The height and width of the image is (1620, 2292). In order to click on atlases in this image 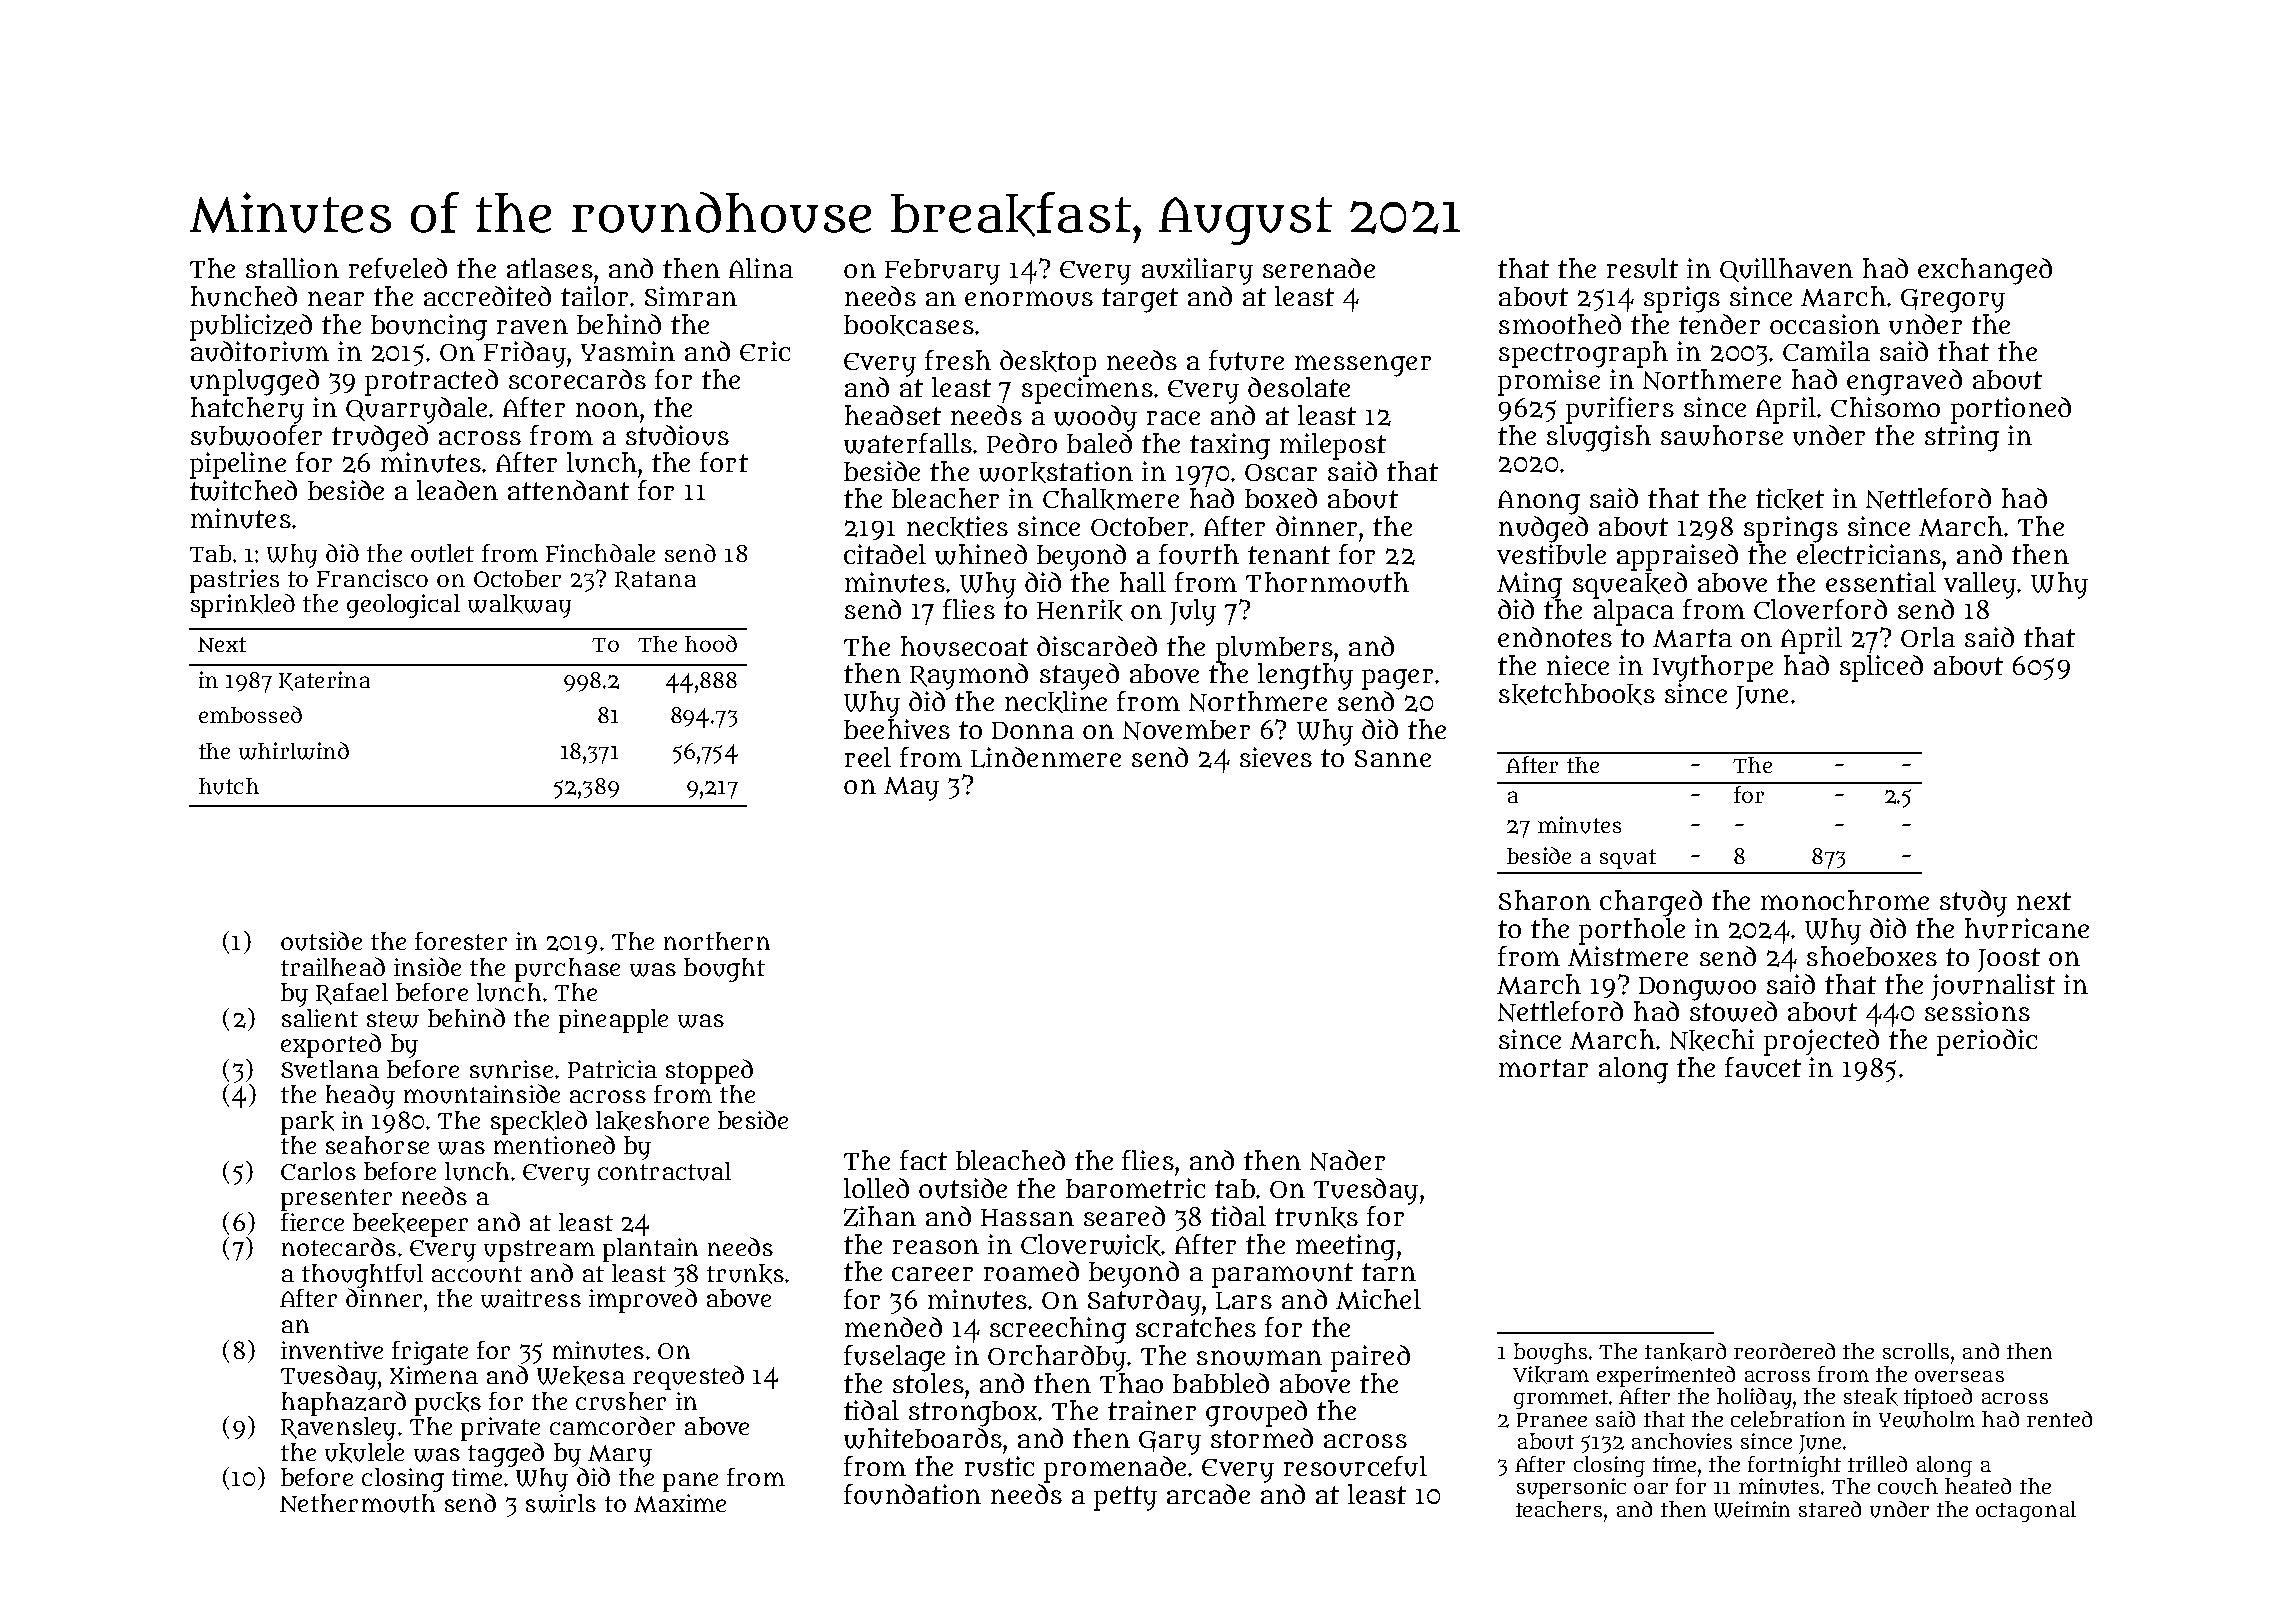, I will do `click(550, 268)`.
